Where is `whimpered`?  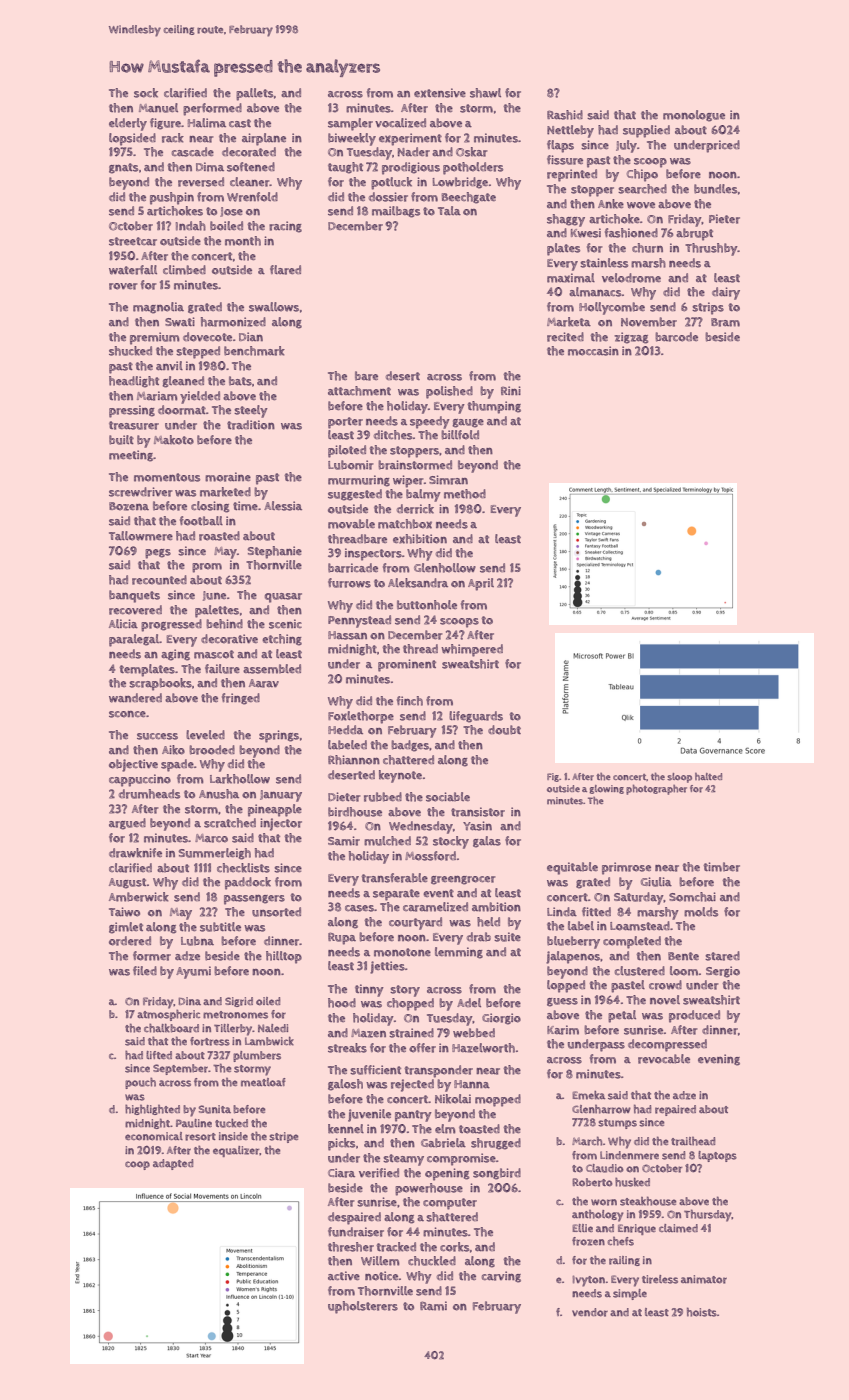
whimpered is located at coordinates (472, 650).
